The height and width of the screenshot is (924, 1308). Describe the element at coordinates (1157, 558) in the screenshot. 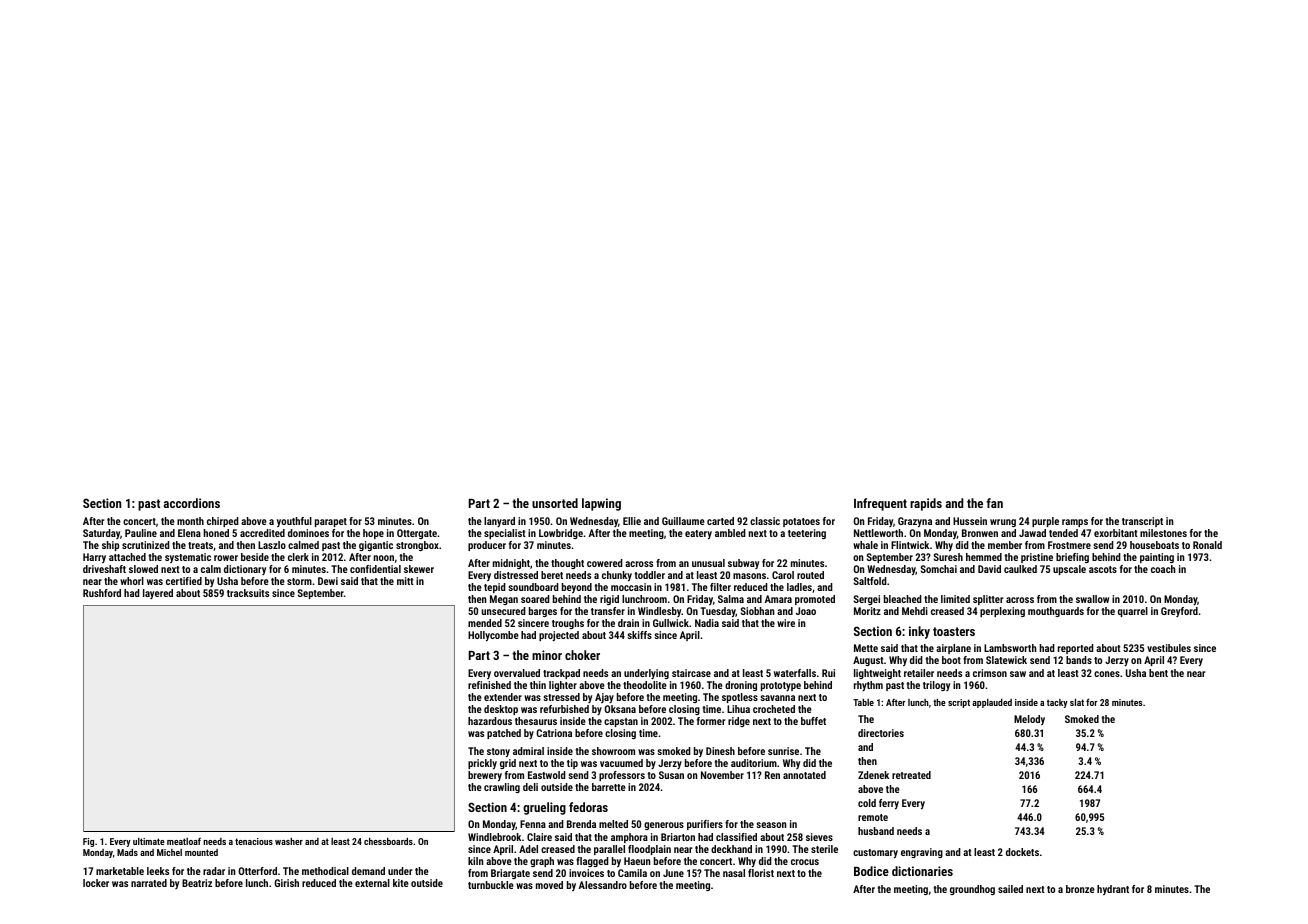

I see `painting` at that location.
